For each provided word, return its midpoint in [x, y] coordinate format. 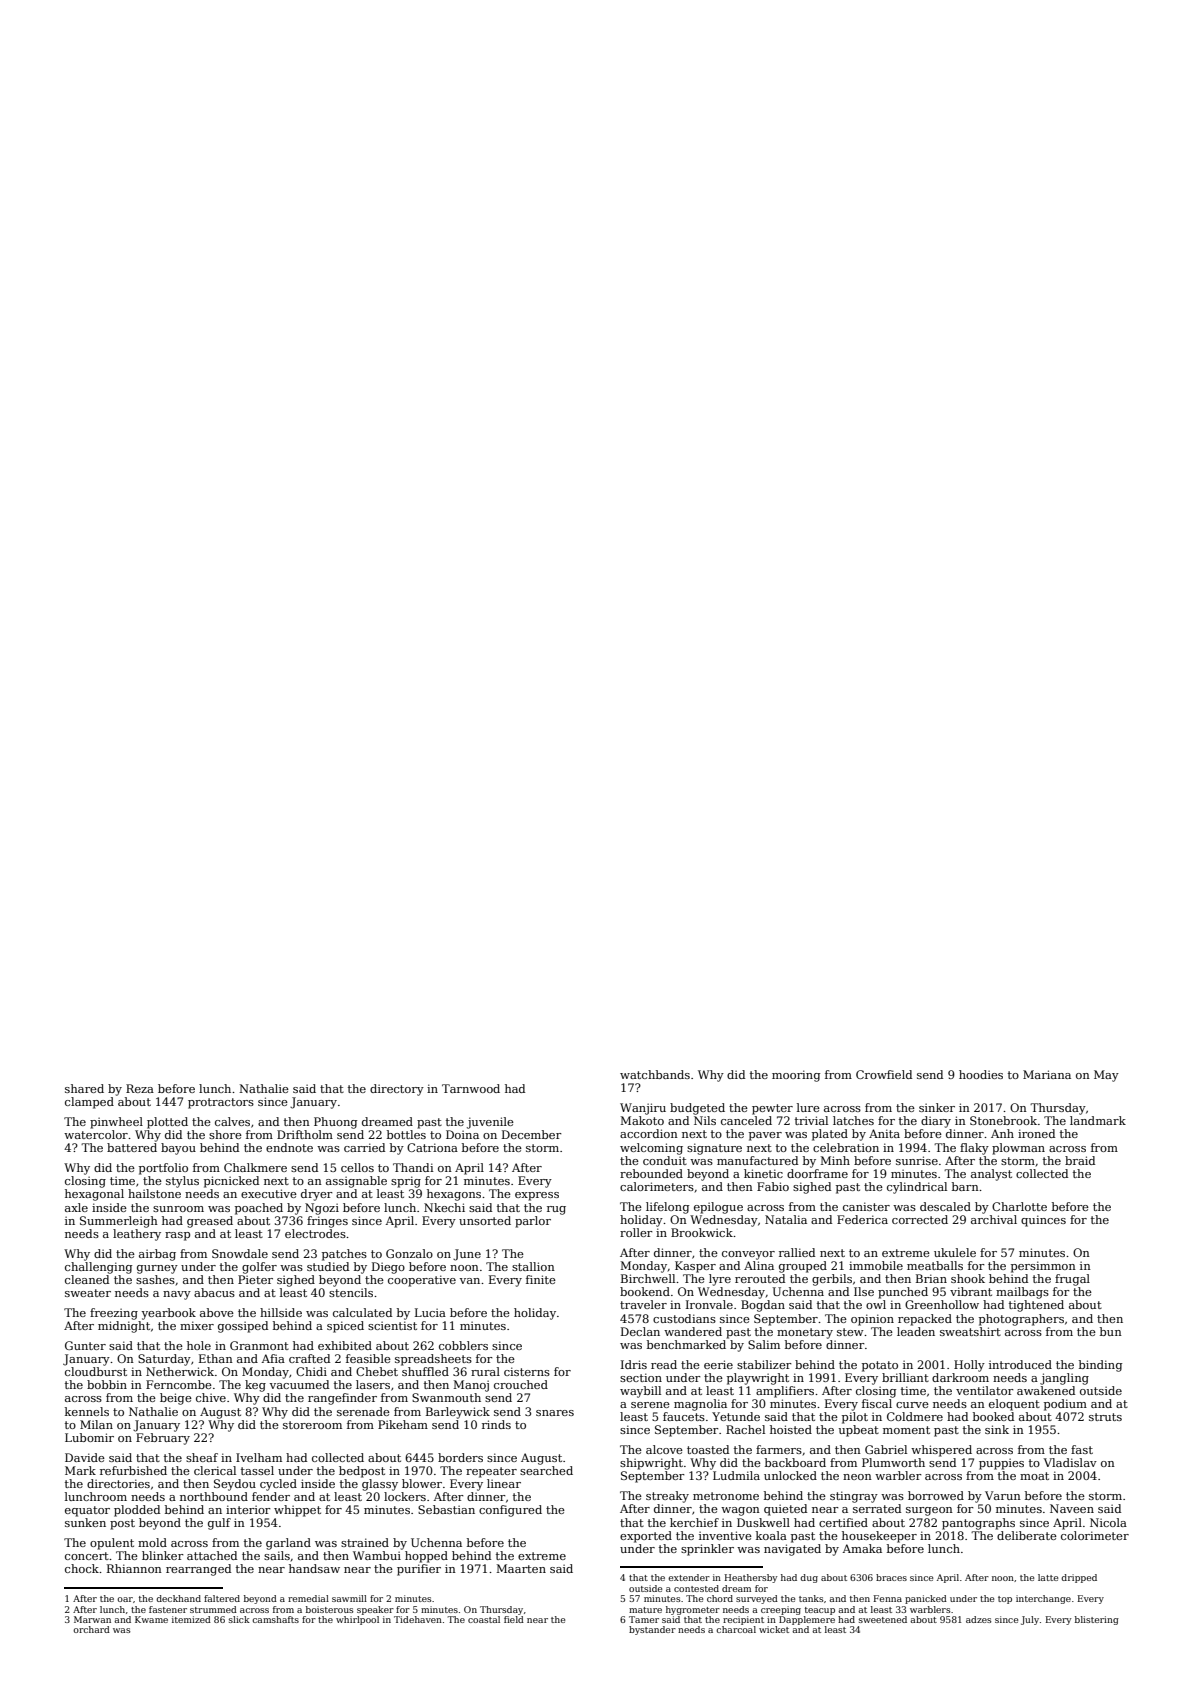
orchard [91, 1629]
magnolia [700, 1405]
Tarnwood [471, 1088]
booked [993, 1416]
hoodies [981, 1074]
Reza [140, 1088]
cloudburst [96, 1371]
